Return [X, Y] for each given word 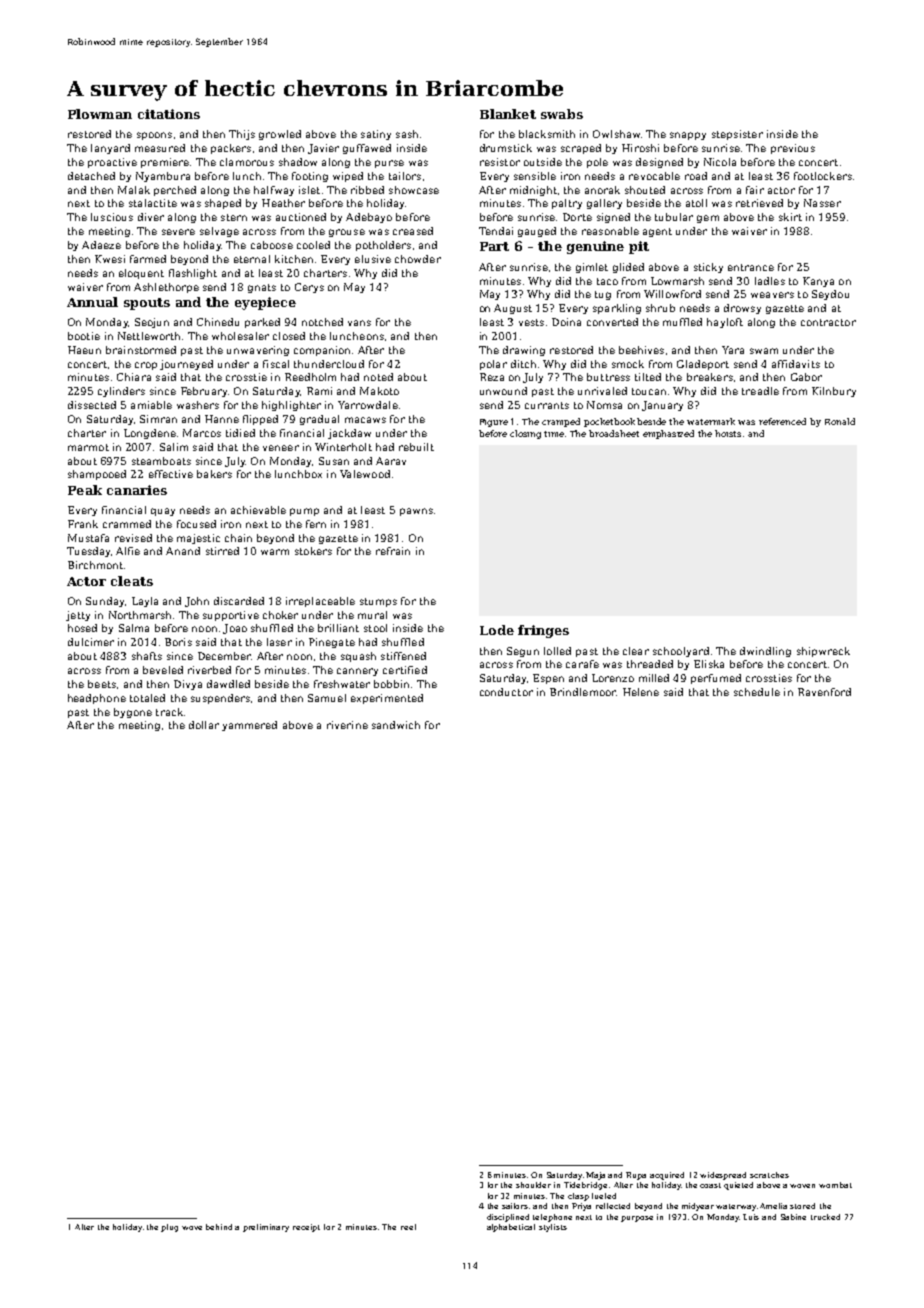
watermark [711, 421]
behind [219, 1227]
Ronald [840, 421]
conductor [506, 692]
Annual [92, 302]
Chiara [134, 377]
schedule [757, 692]
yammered [249, 726]
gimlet [592, 268]
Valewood [365, 474]
